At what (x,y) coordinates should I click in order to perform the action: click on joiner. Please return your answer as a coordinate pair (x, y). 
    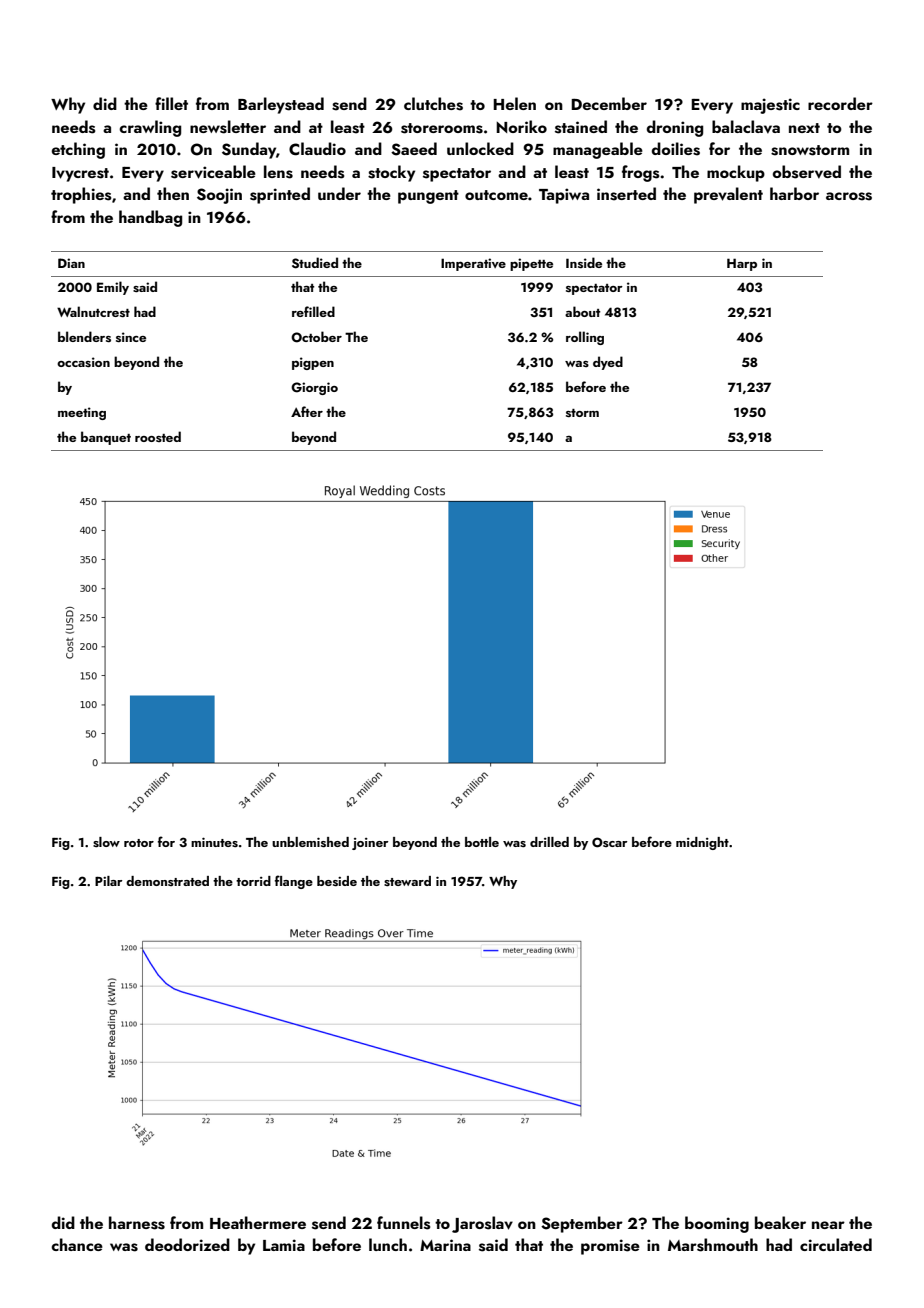
    Looking at the image, I should click on (370, 844).
